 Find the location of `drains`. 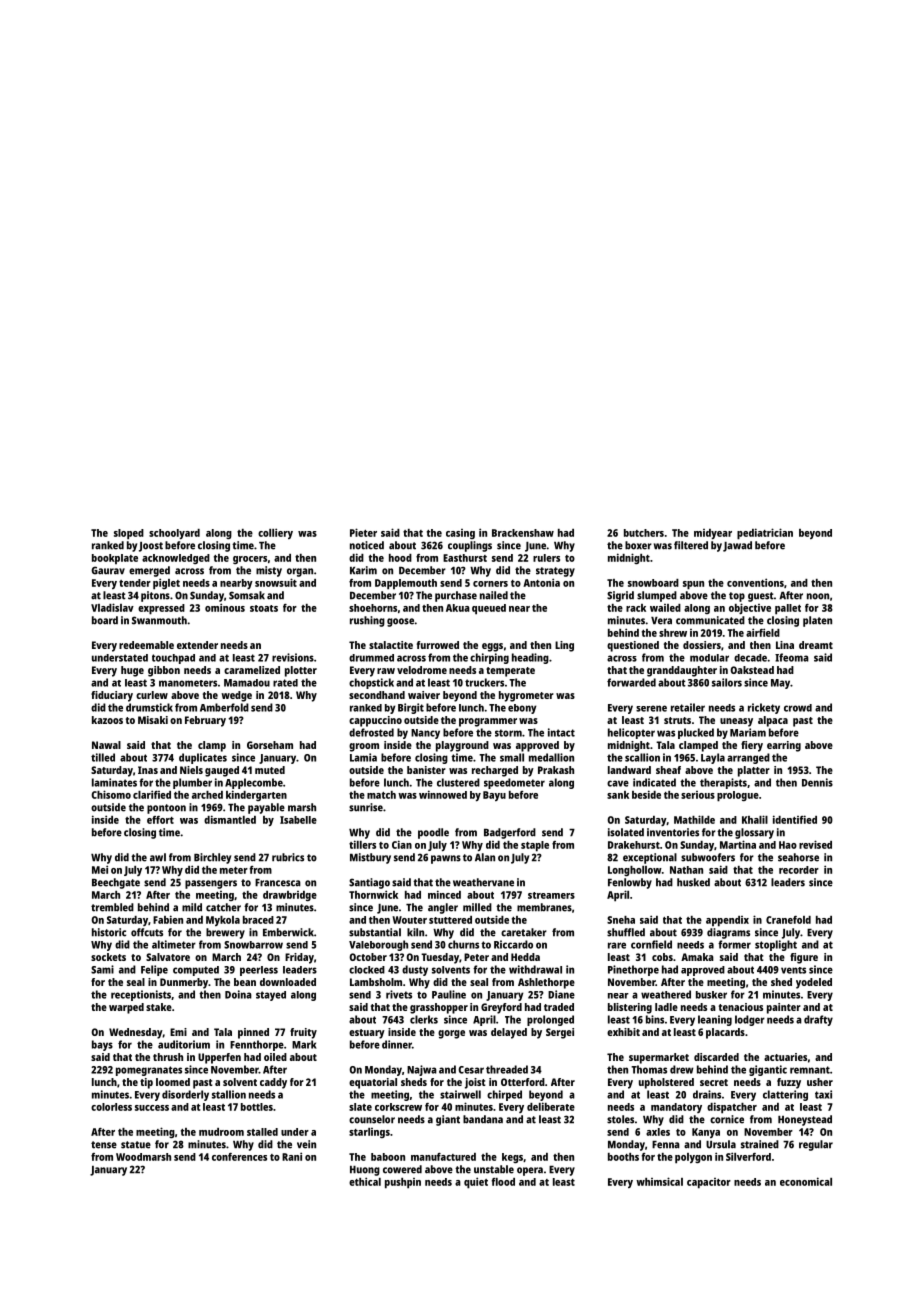

drains is located at coordinates (707, 1094).
